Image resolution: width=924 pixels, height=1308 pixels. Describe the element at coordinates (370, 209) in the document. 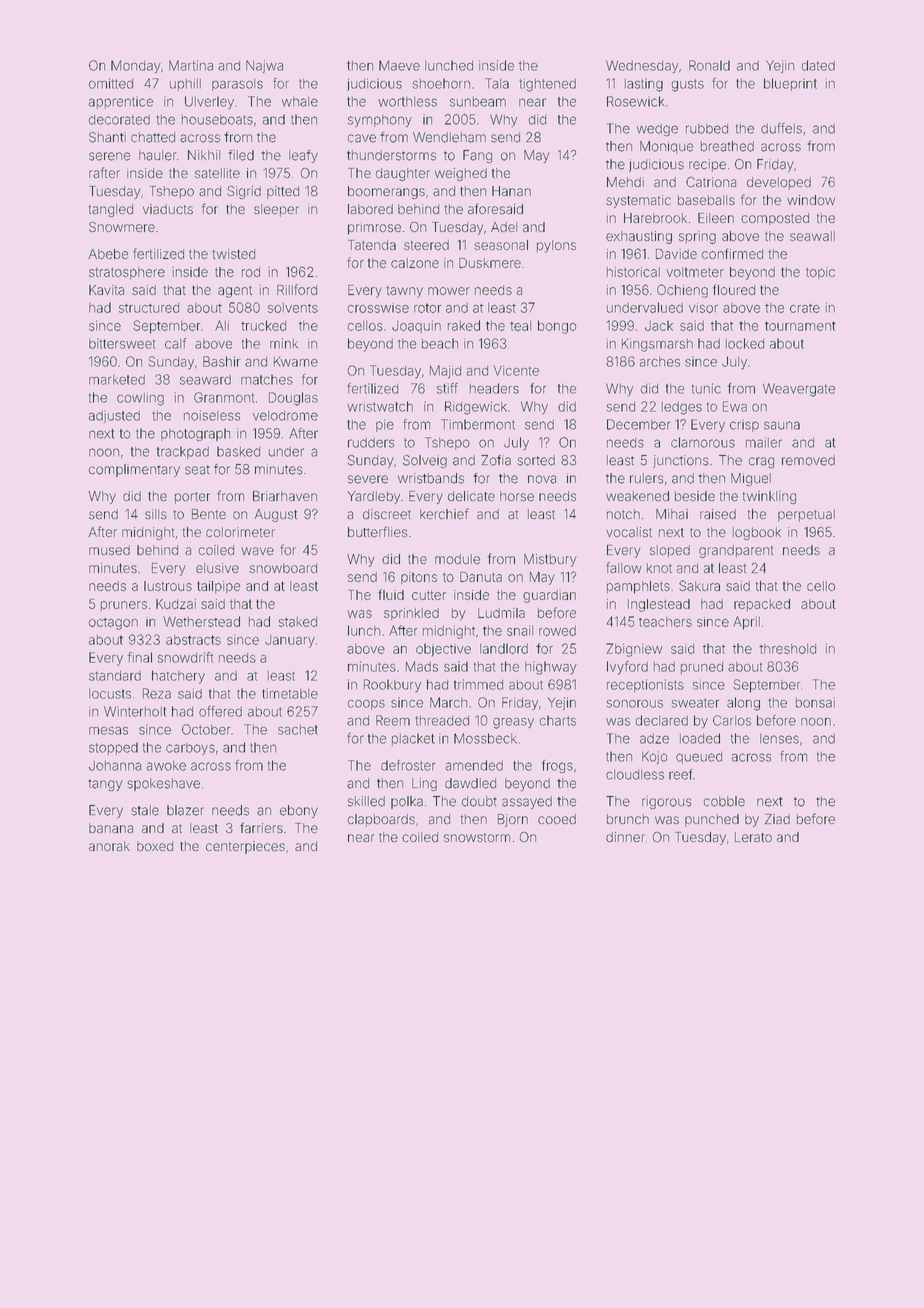

I see `labored` at that location.
